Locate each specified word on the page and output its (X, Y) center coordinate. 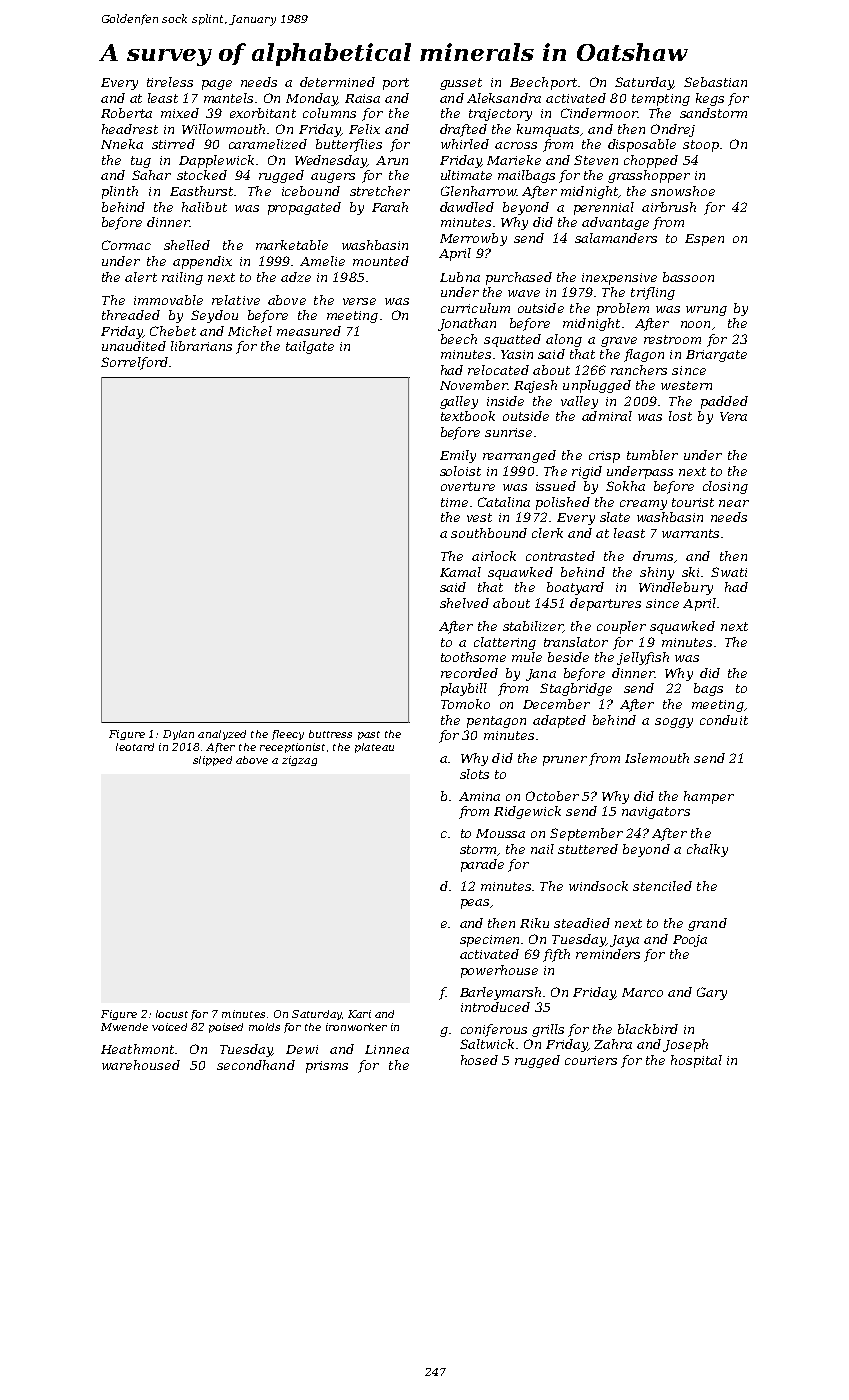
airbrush (669, 207)
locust (172, 1014)
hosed (479, 1060)
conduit (724, 720)
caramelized (268, 144)
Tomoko (465, 704)
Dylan (178, 735)
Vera (733, 416)
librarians (201, 346)
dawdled (467, 207)
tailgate (310, 347)
